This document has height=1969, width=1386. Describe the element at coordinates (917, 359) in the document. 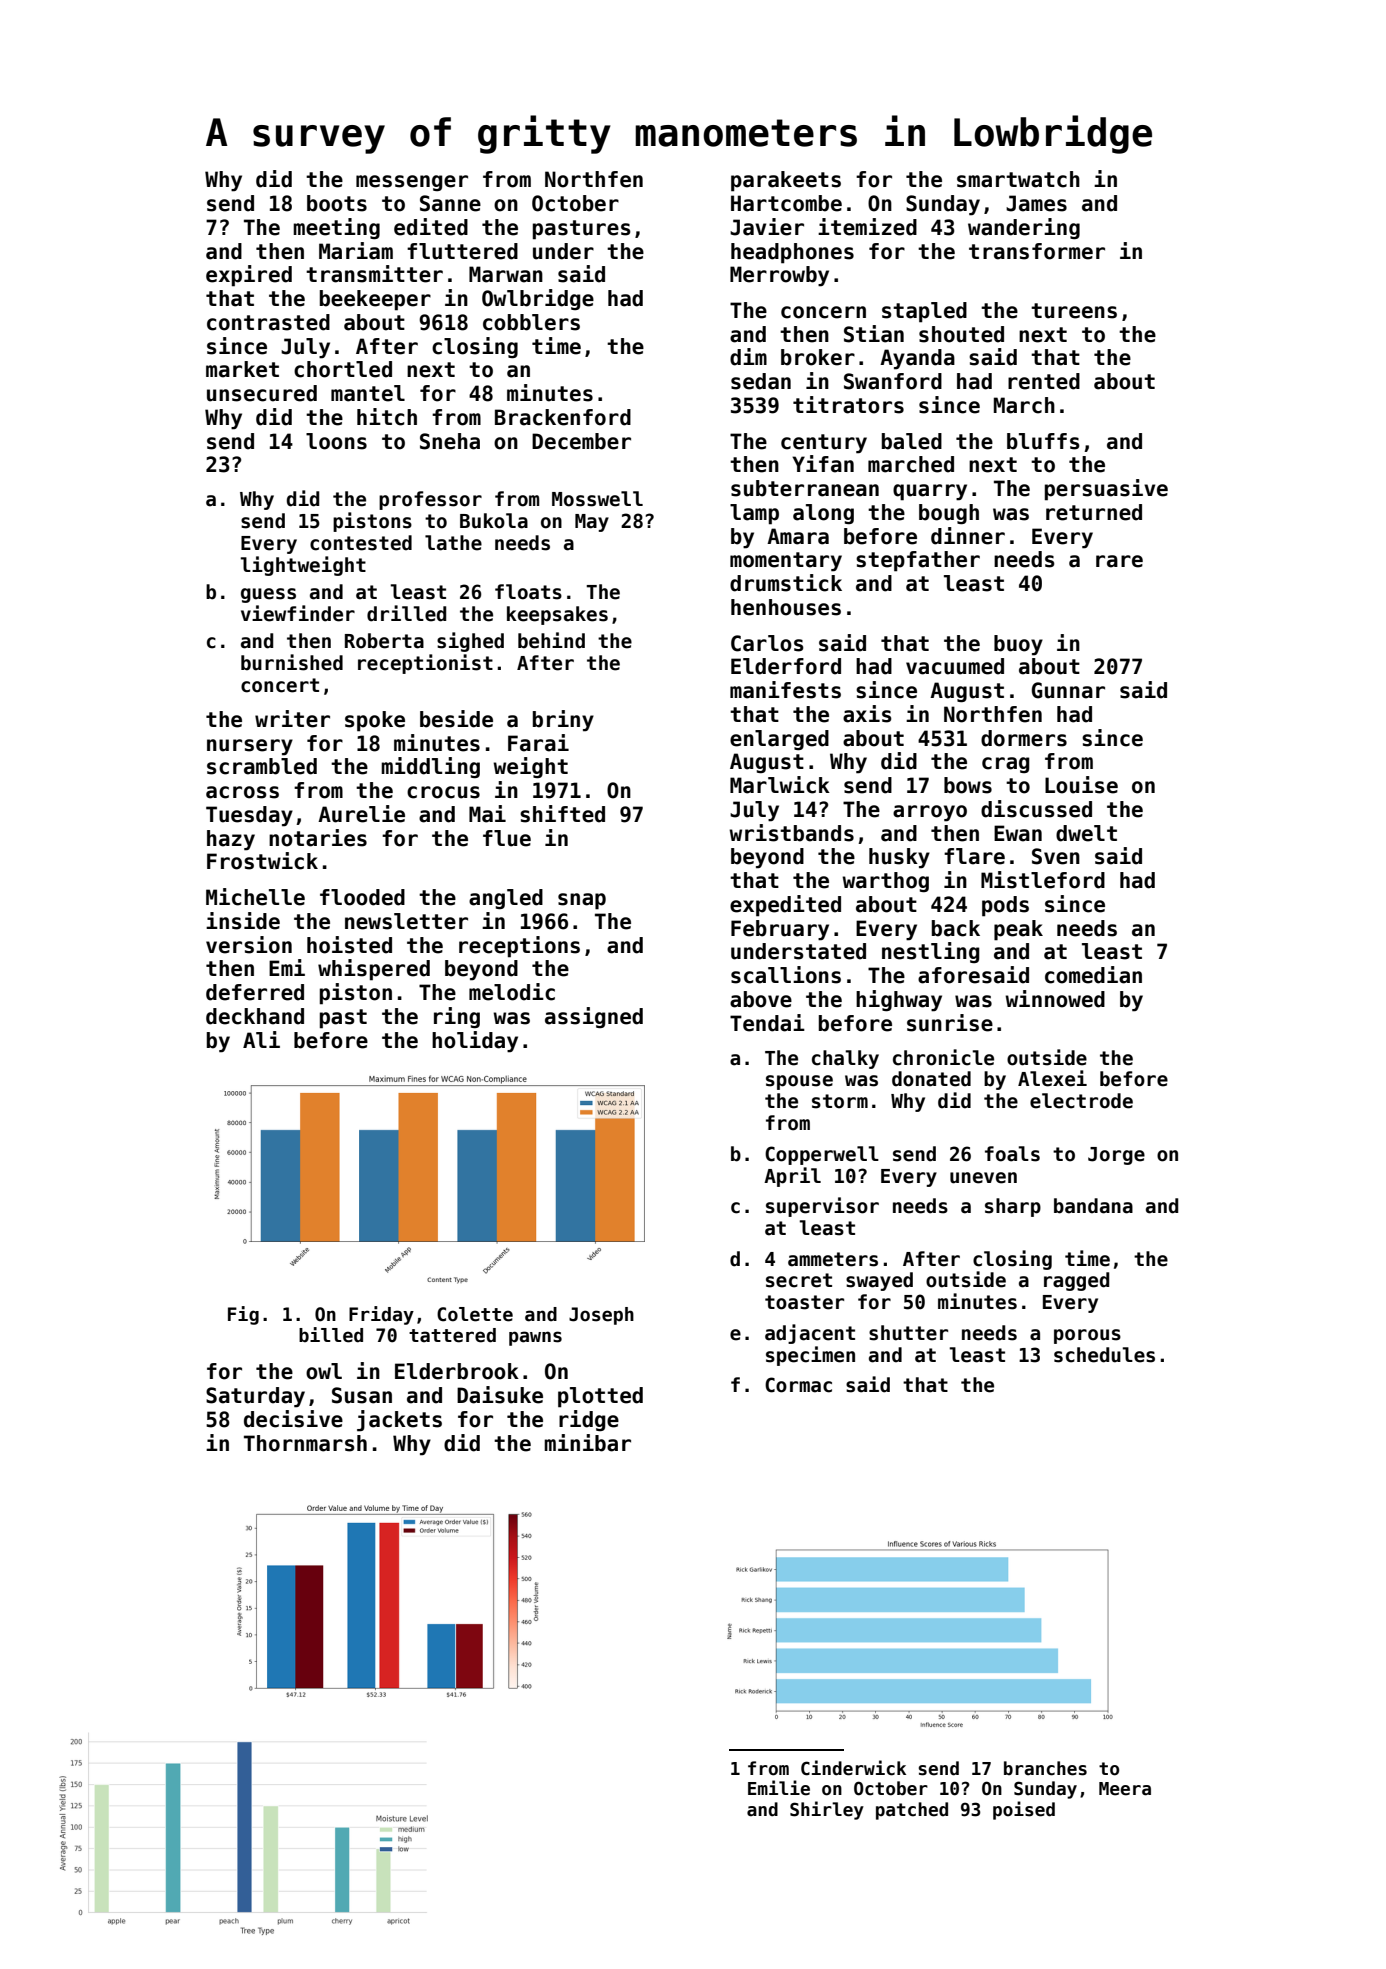

I see `Ayanda` at that location.
